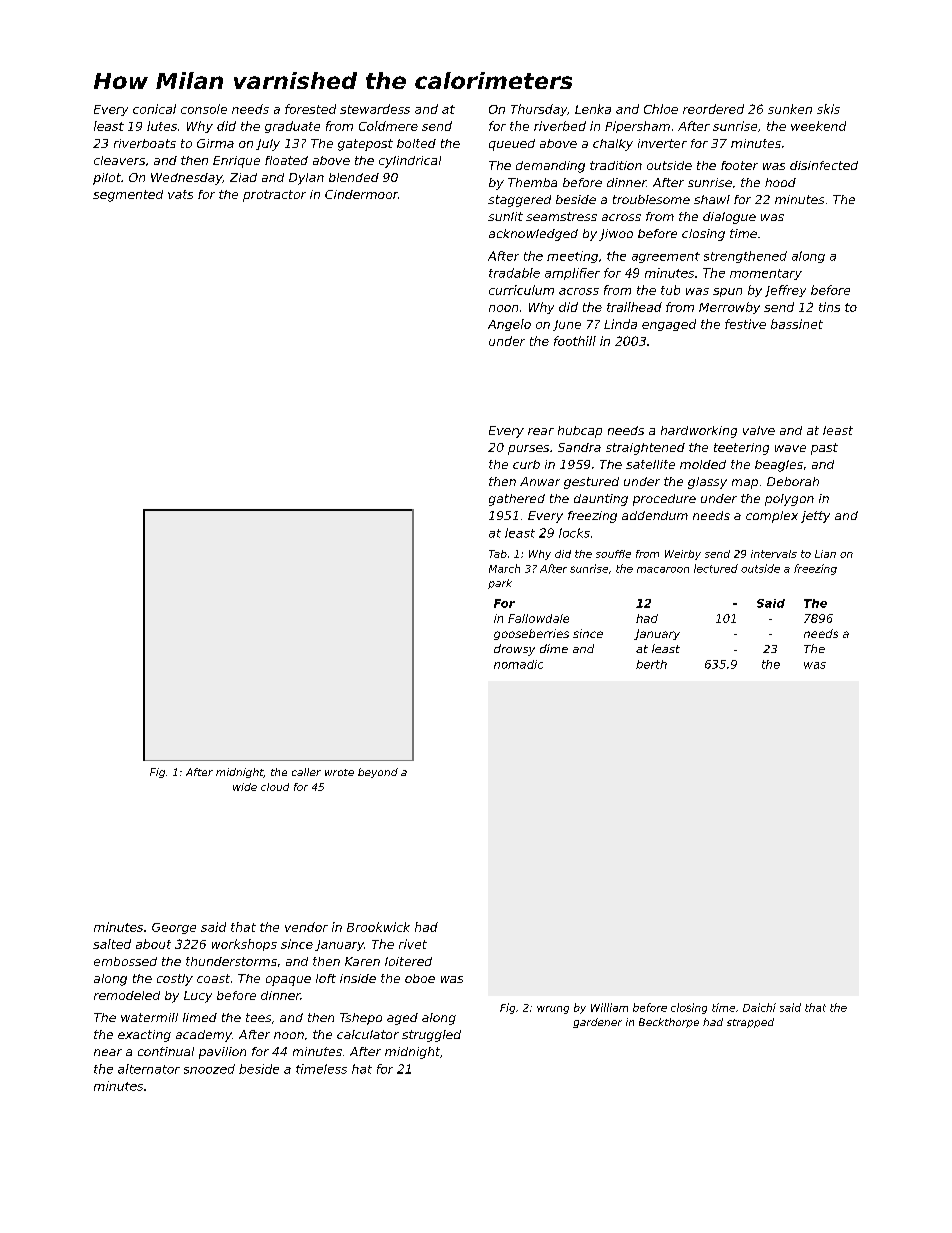  I want to click on segmented, so click(128, 196).
